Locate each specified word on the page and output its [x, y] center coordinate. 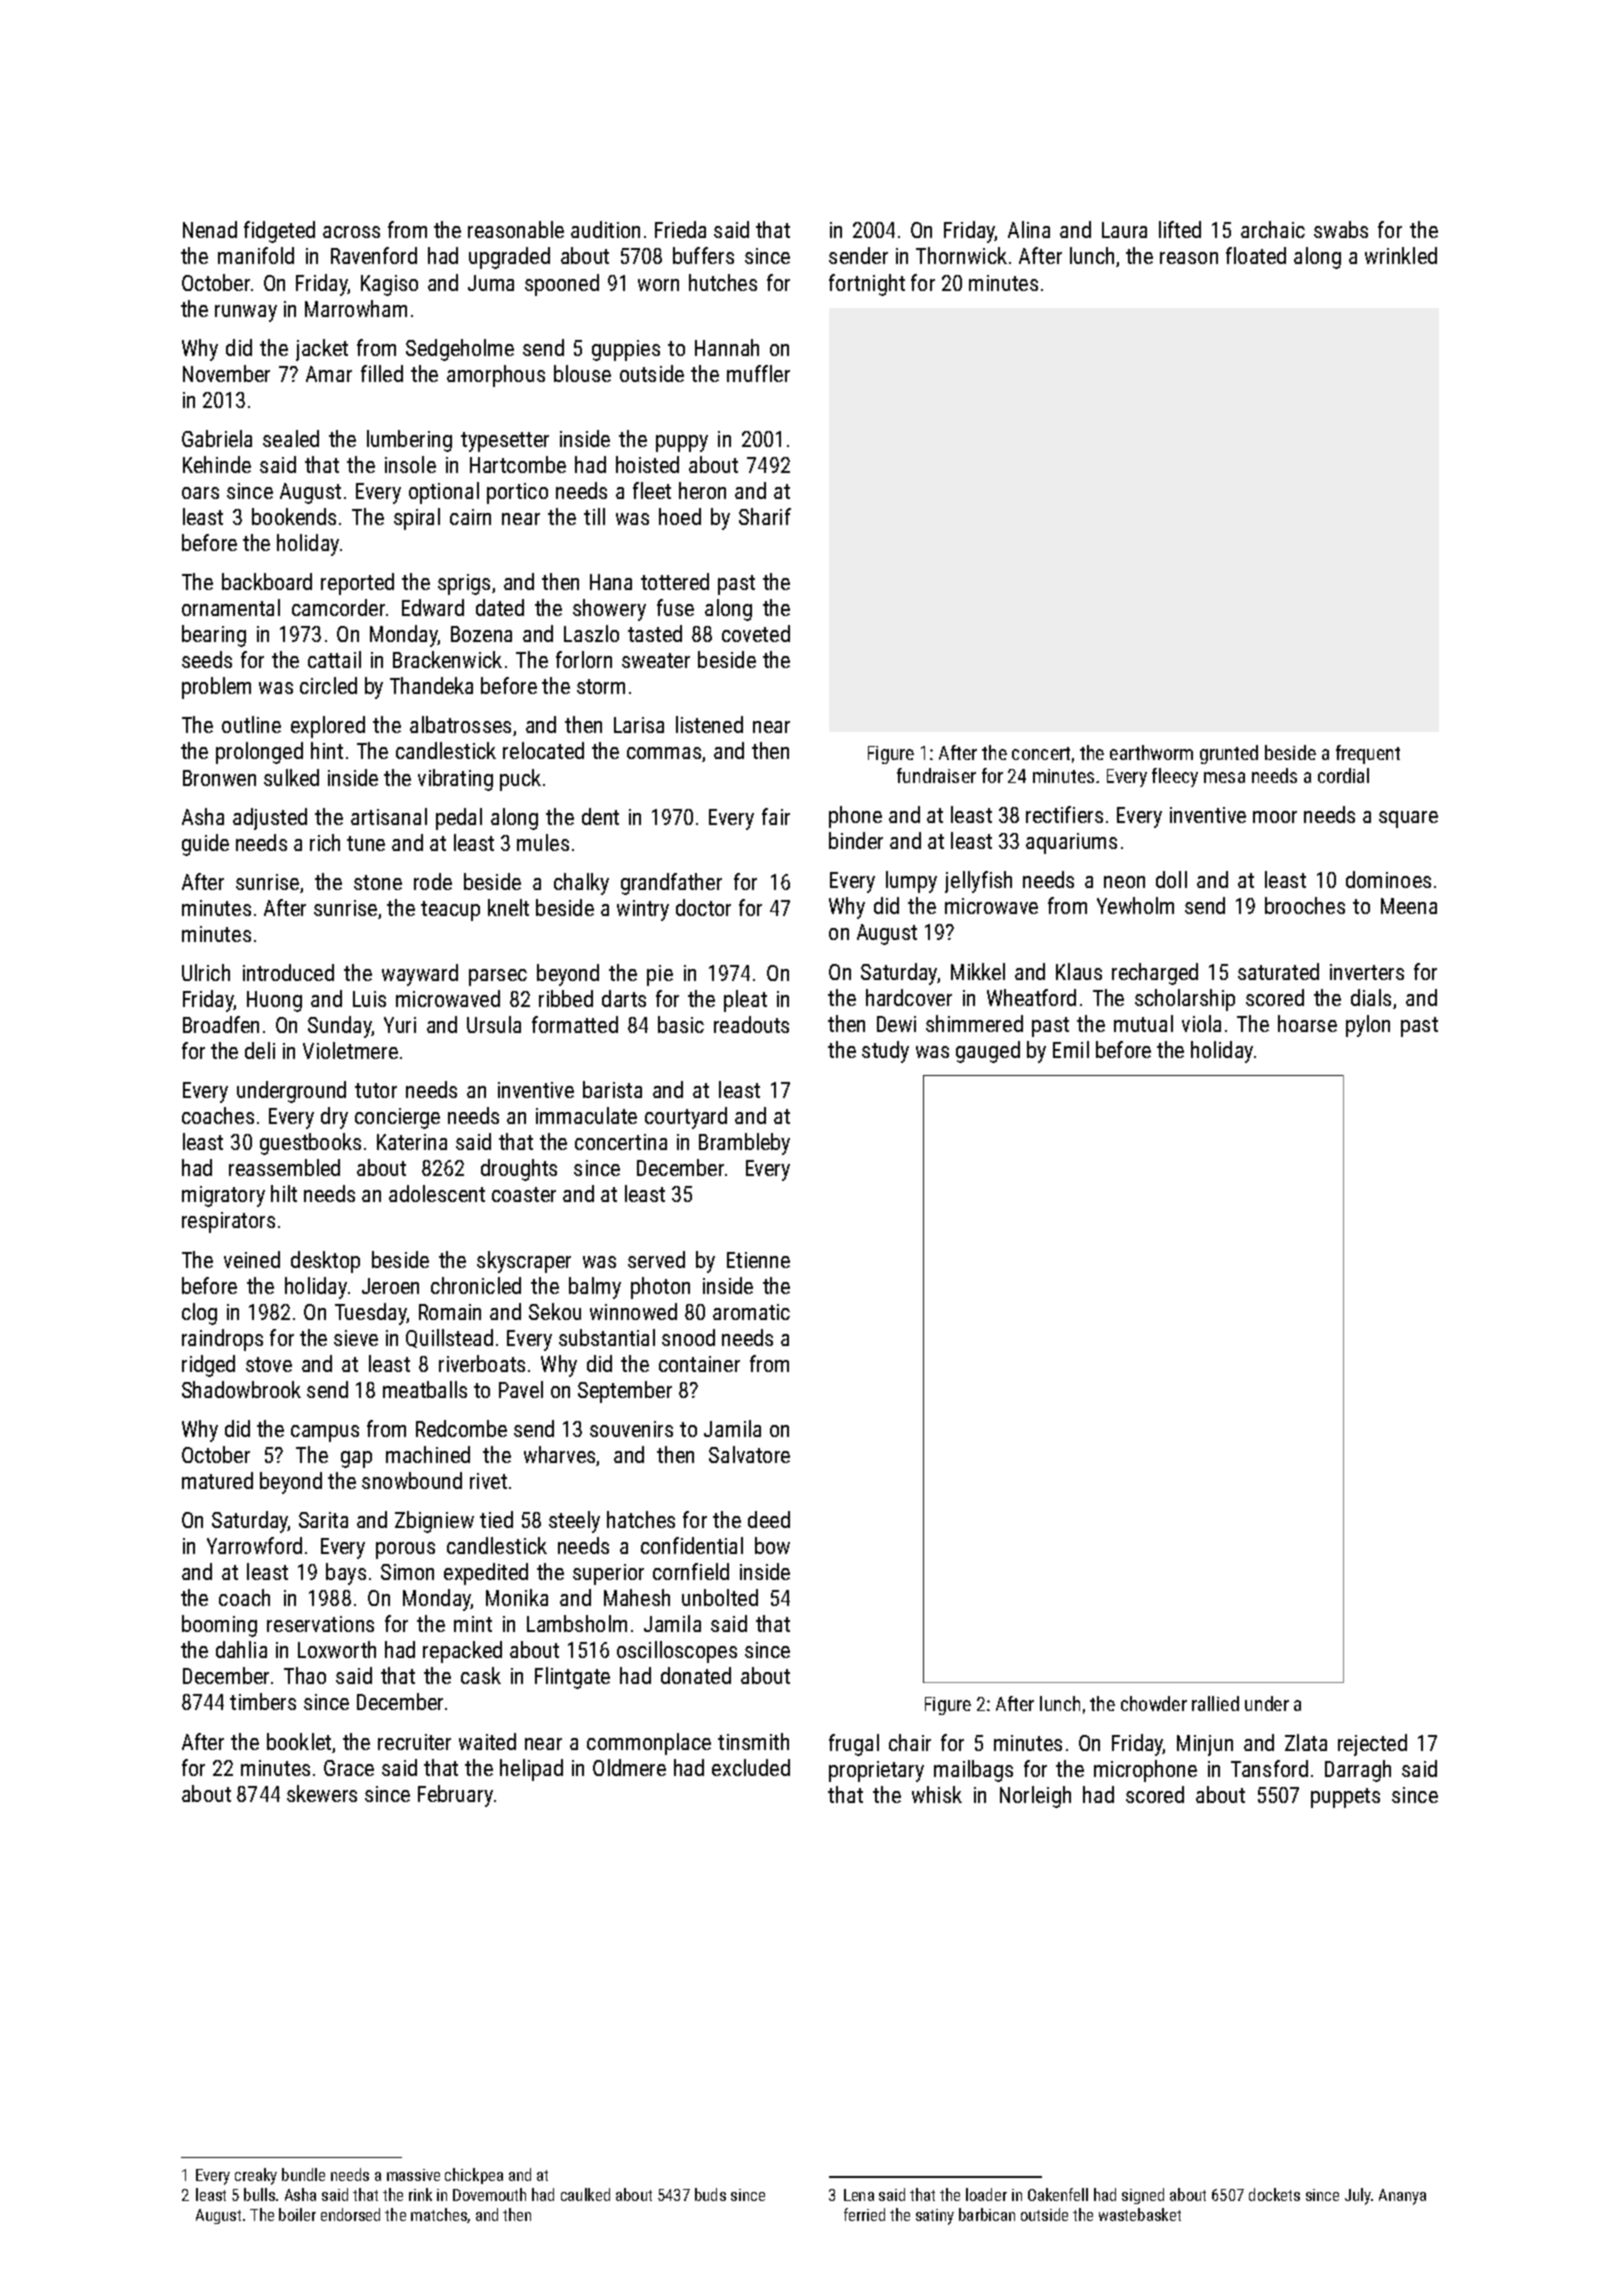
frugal [854, 1745]
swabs [1341, 229]
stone [378, 882]
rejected [1372, 1745]
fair [776, 816]
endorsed [350, 2214]
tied [496, 1519]
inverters [1367, 972]
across [351, 232]
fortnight [867, 285]
